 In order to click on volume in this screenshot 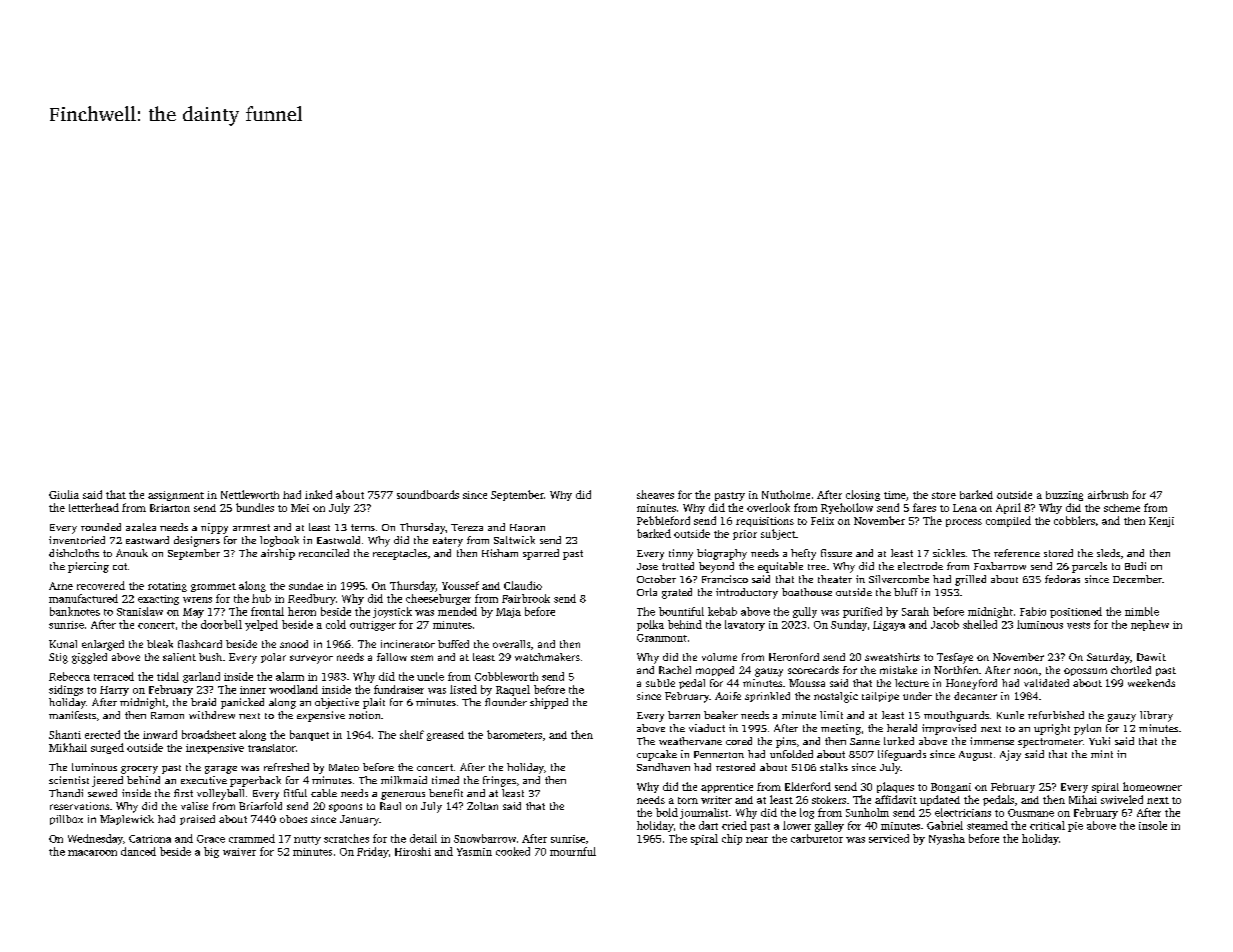, I will do `click(719, 657)`.
